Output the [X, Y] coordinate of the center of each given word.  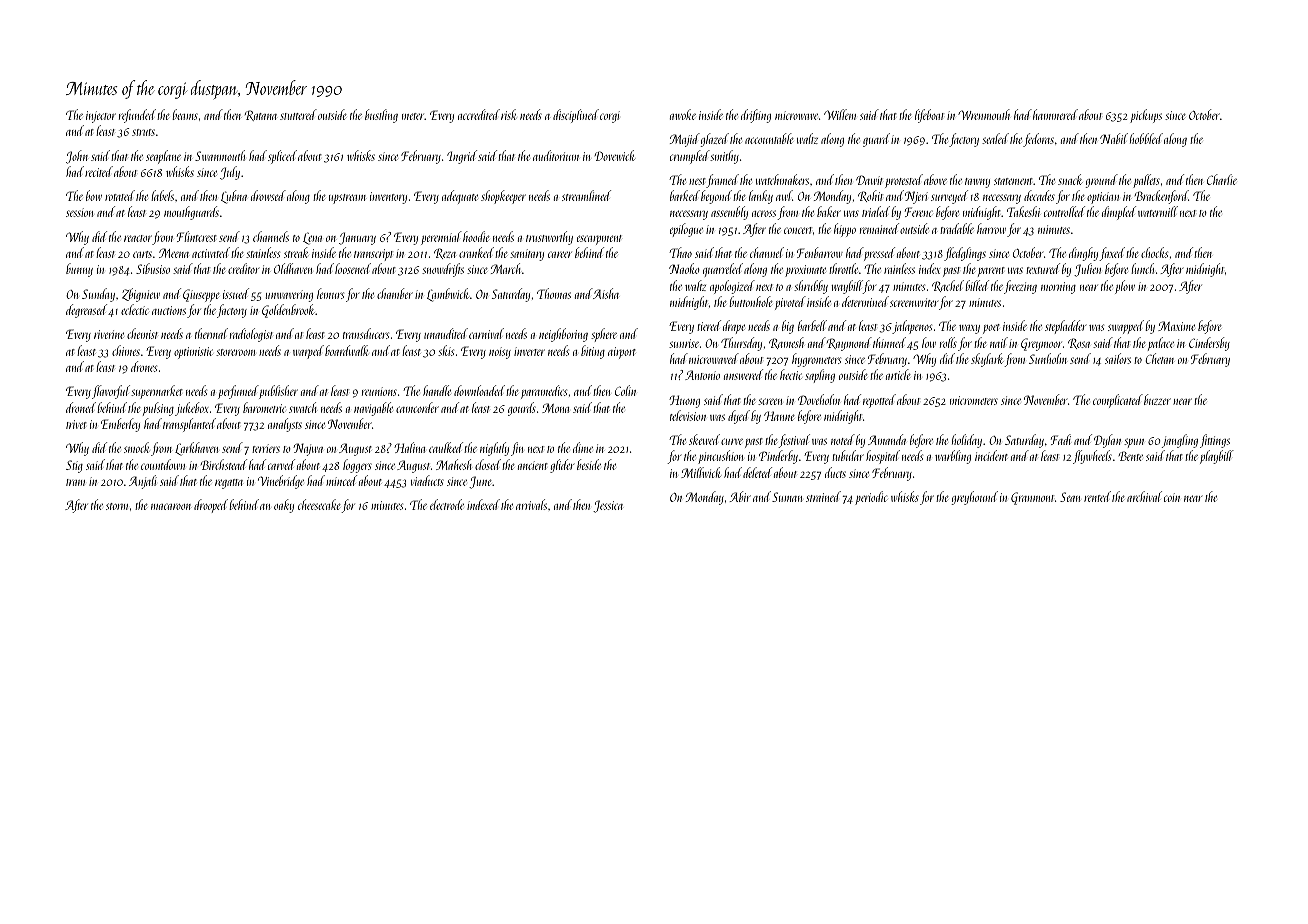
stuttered [298, 114]
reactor [138, 238]
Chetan [1159, 358]
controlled [1064, 211]
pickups [1146, 116]
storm [117, 506]
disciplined [576, 116]
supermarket [157, 392]
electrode [447, 504]
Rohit [870, 196]
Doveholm [819, 399]
